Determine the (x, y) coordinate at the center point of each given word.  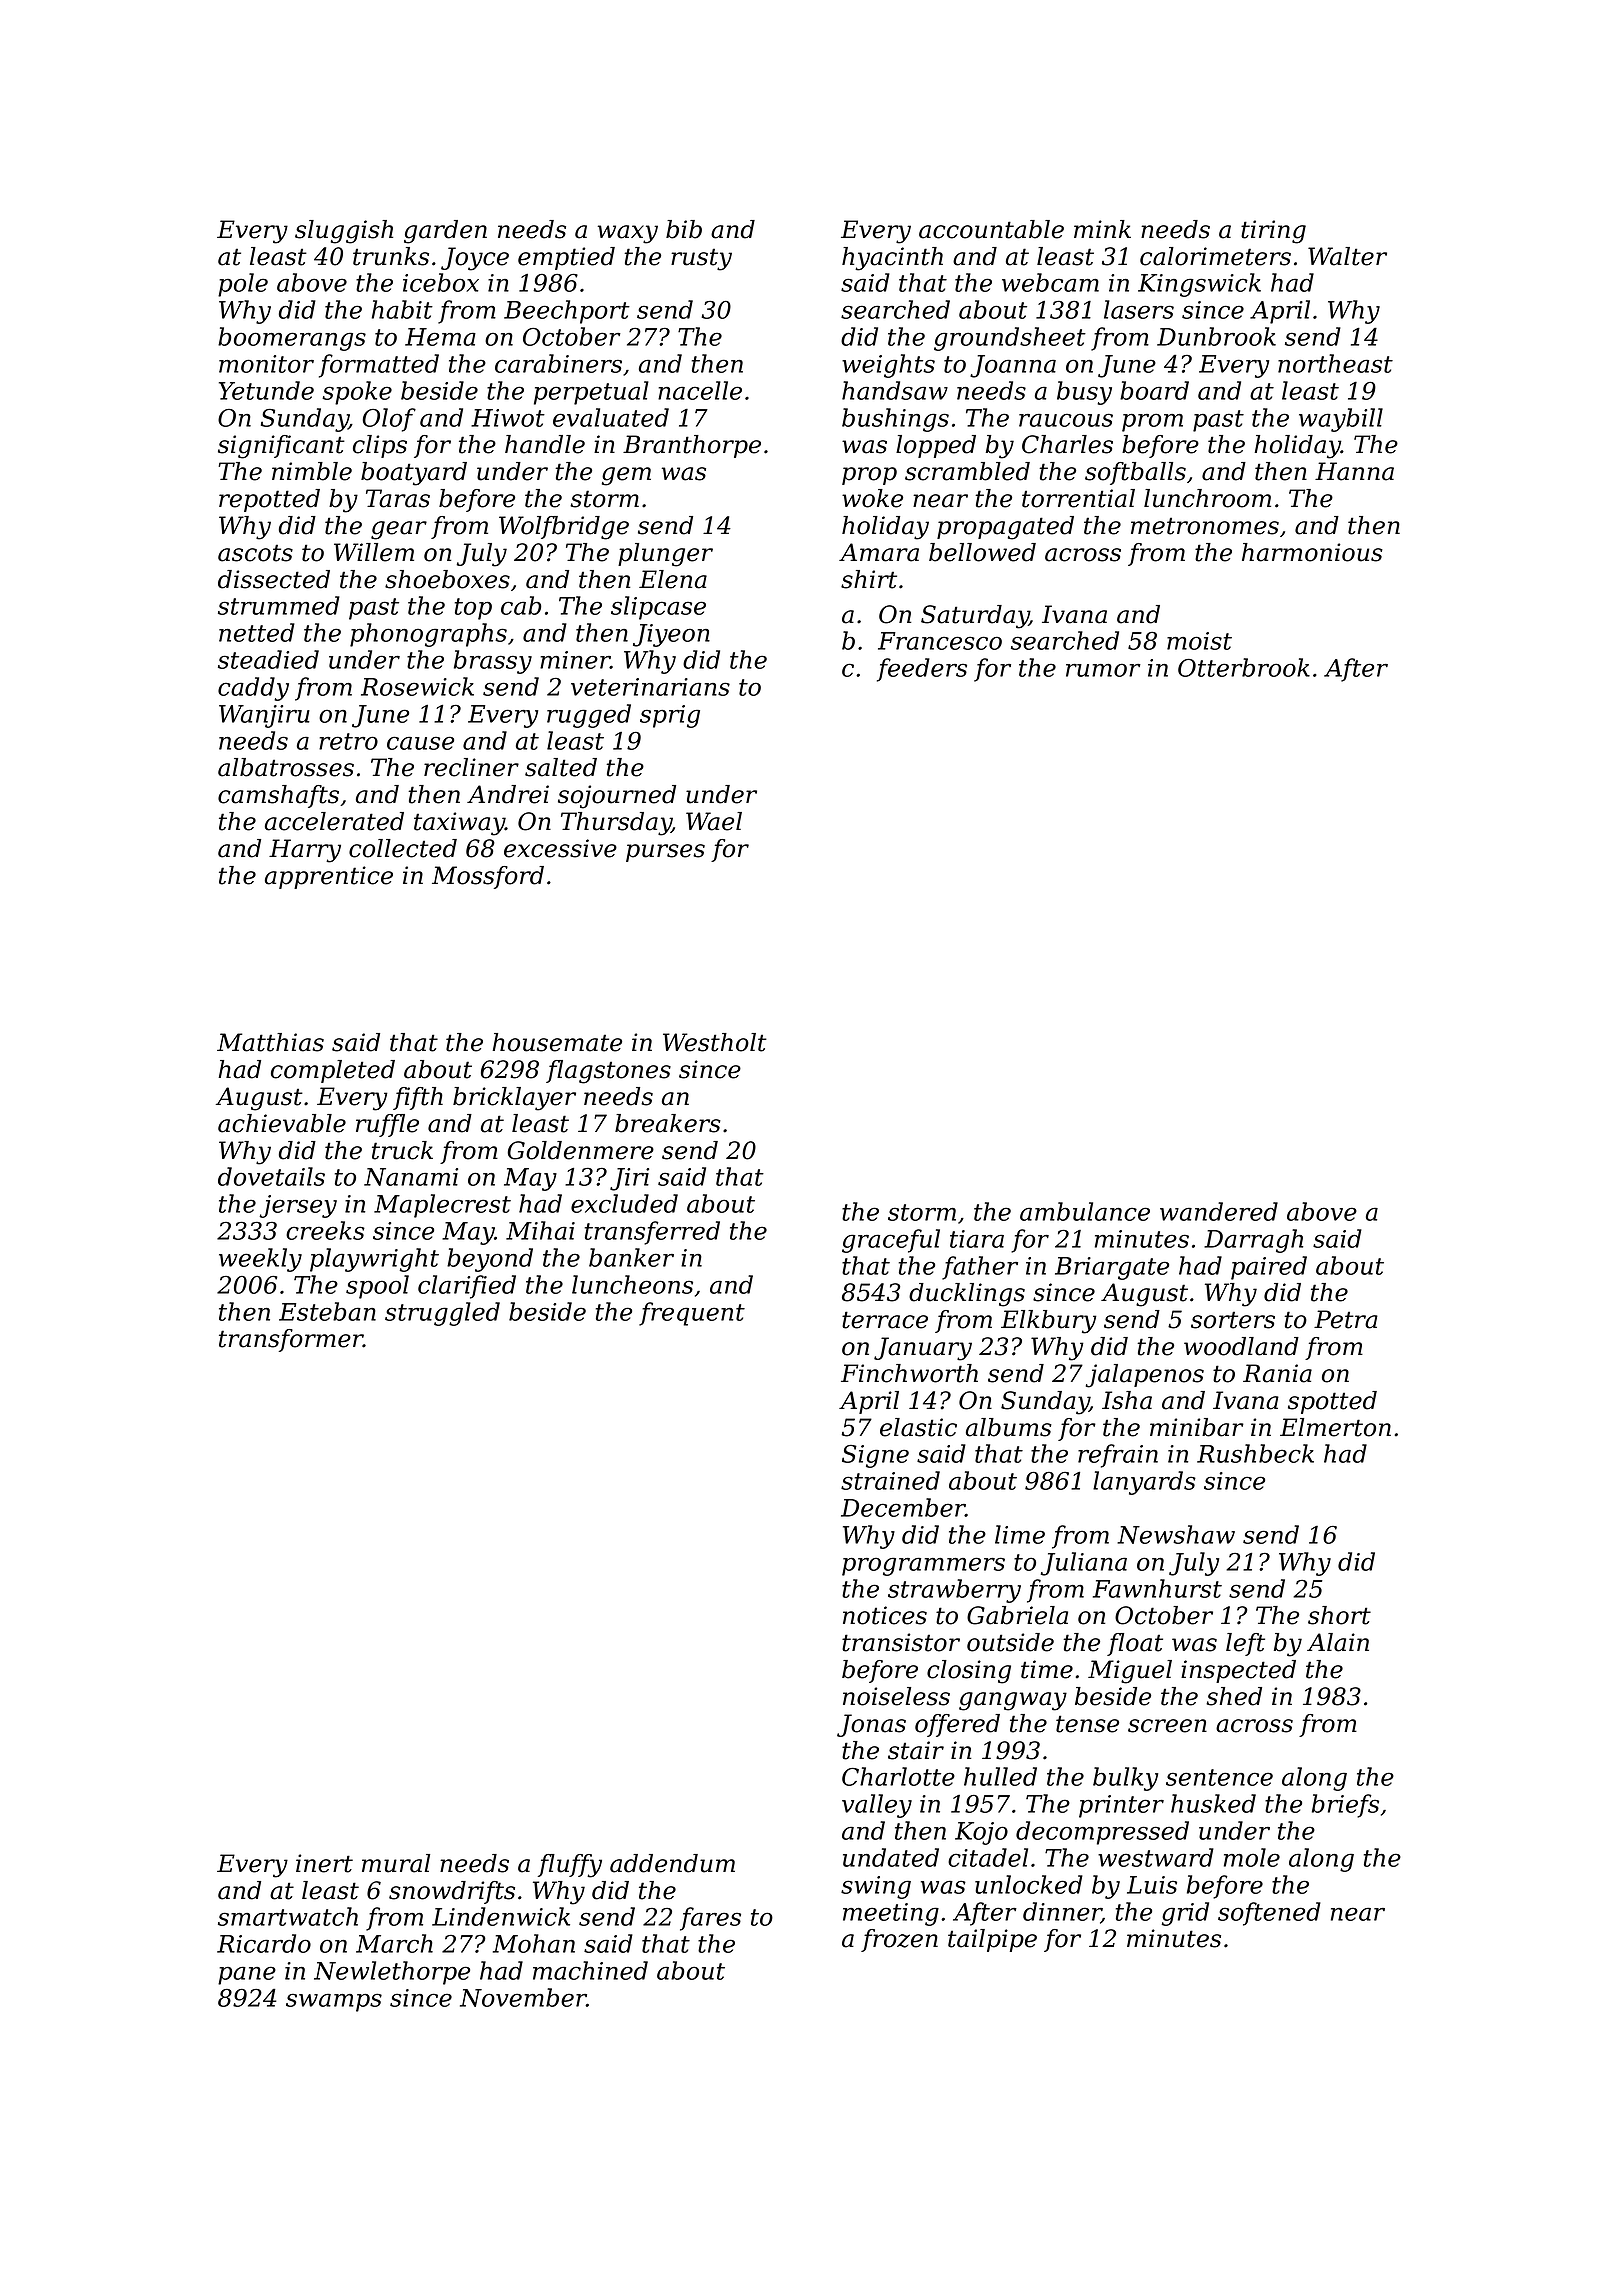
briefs (1345, 1806)
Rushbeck (1255, 1453)
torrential (1078, 498)
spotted (1332, 1402)
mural (396, 1863)
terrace (885, 1320)
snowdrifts (452, 1892)
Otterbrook (1244, 667)
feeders (922, 670)
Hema (440, 337)
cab (521, 605)
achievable (282, 1123)
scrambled (967, 471)
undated (891, 1857)
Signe (875, 1456)
